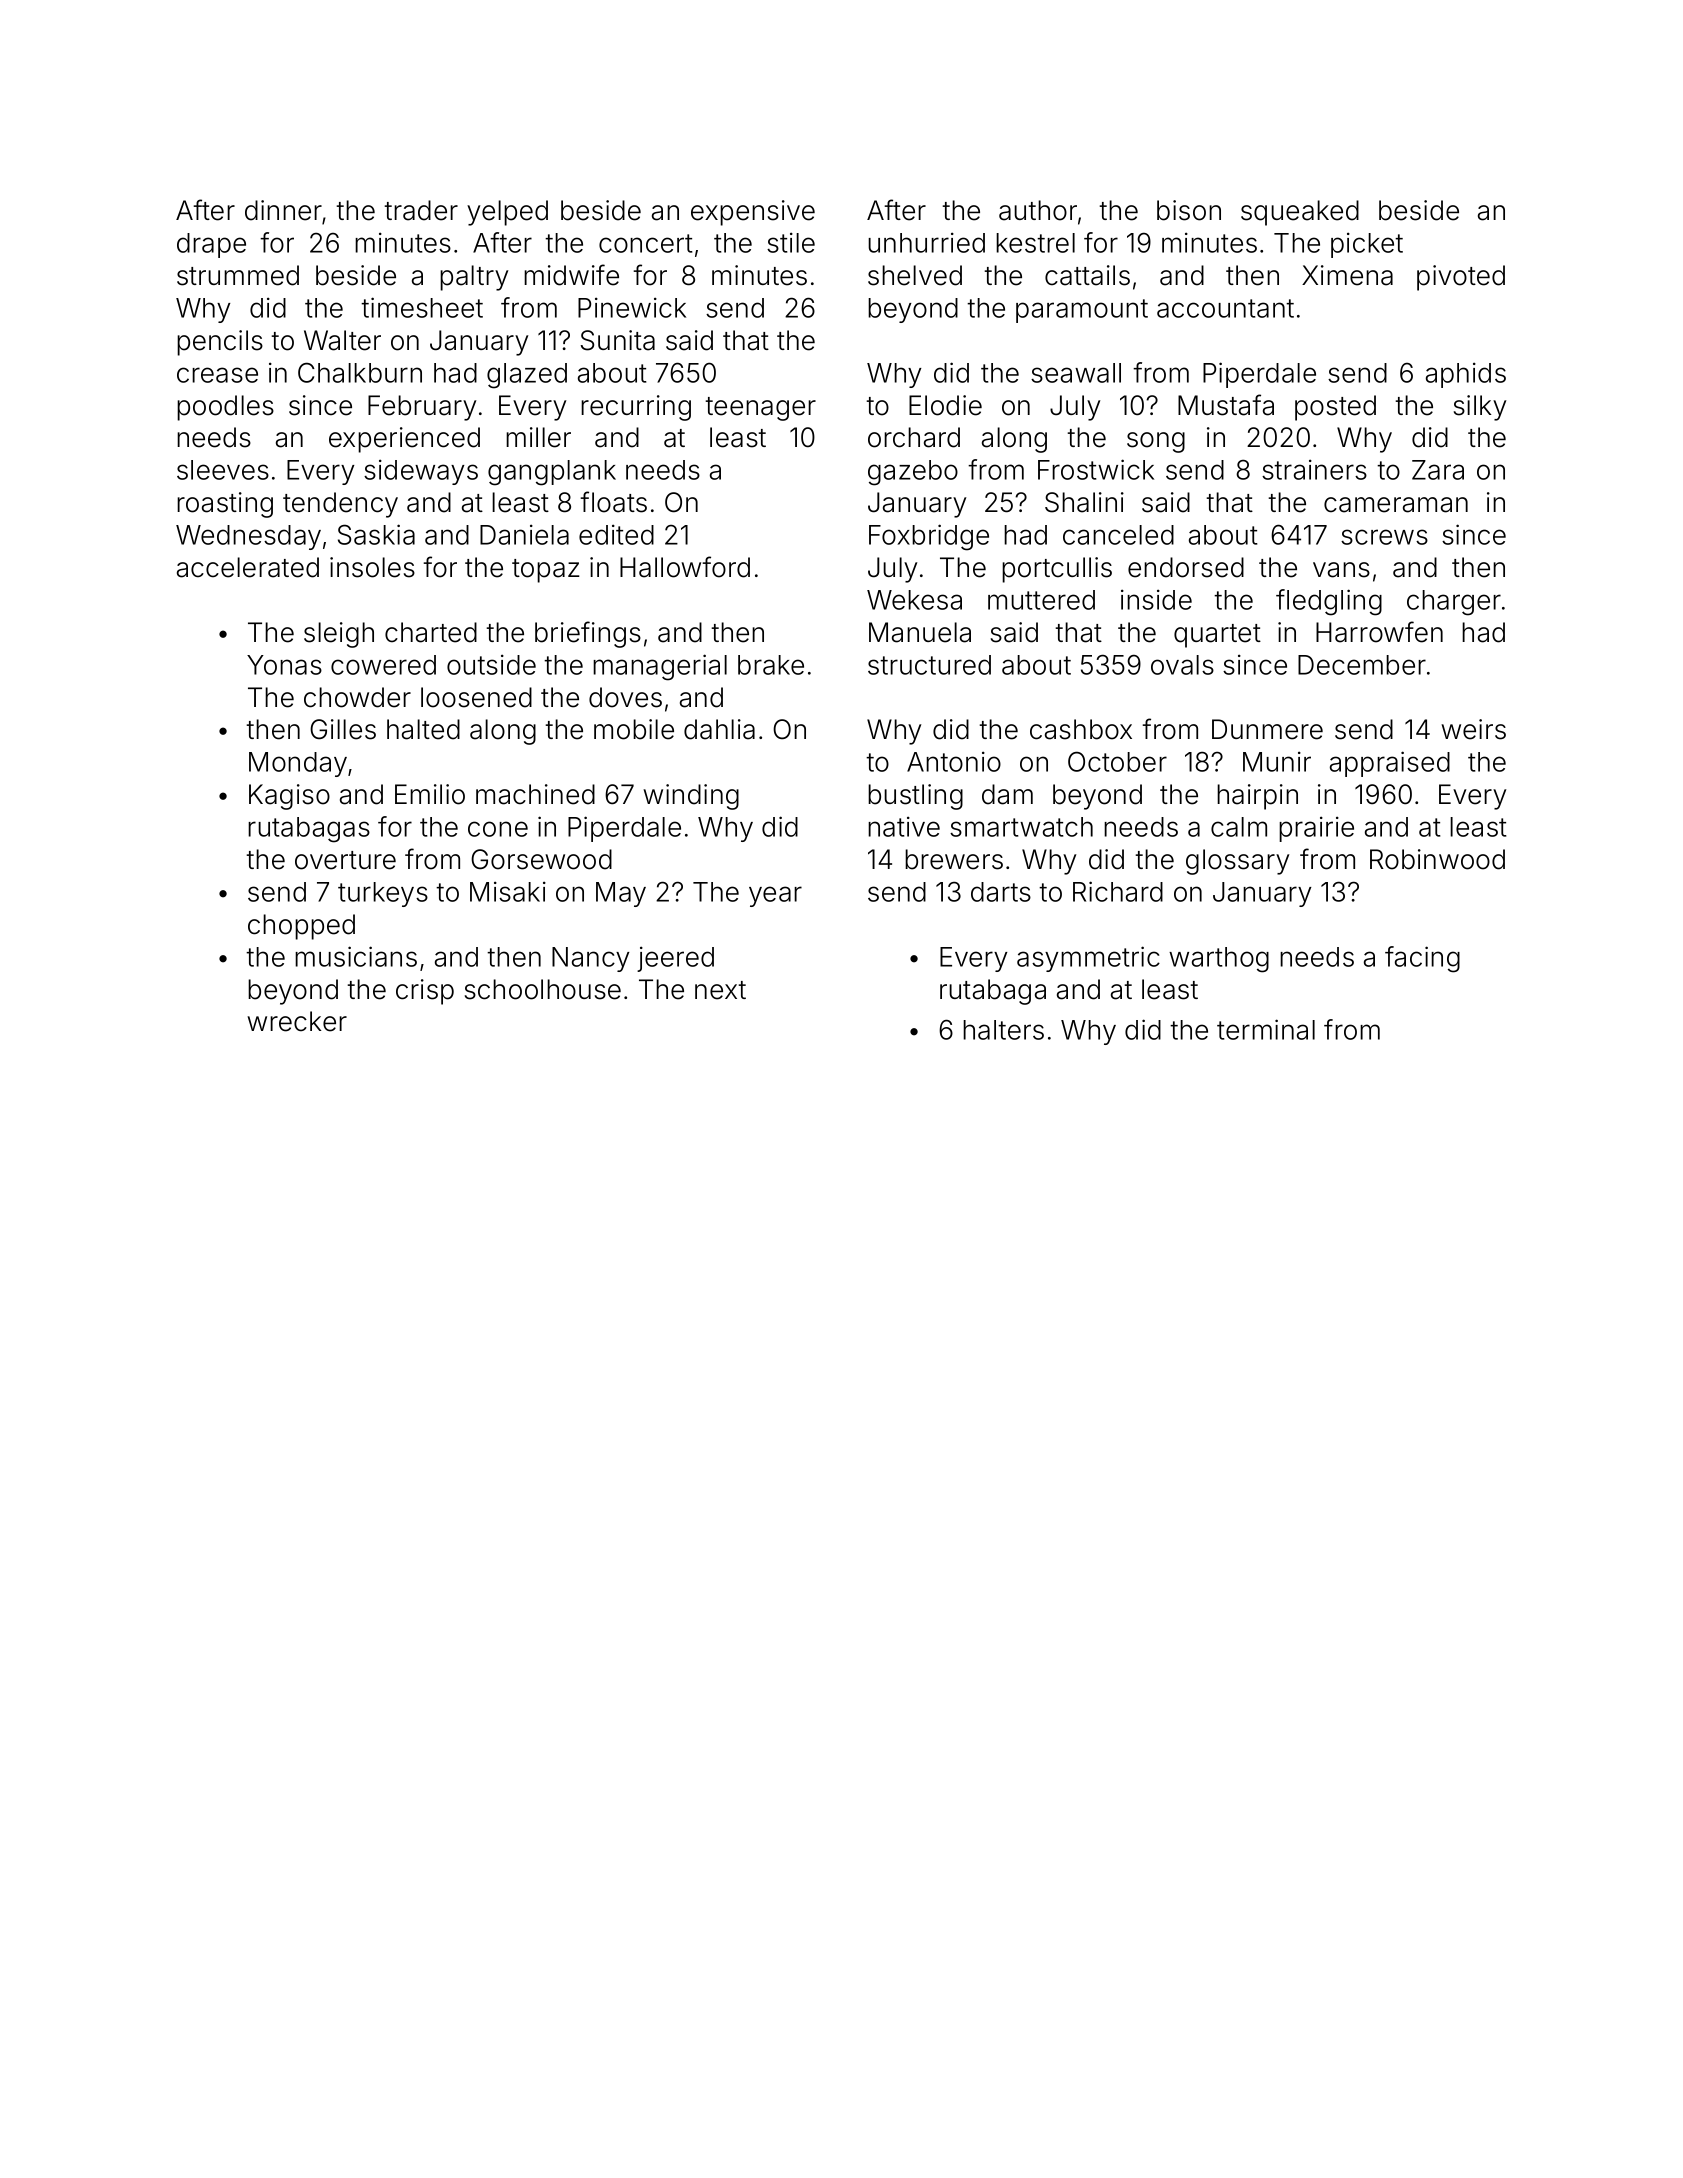 This page has width=1683, height=2178. What do you see at coordinates (508, 891) in the page?
I see `Misaki` at bounding box center [508, 891].
